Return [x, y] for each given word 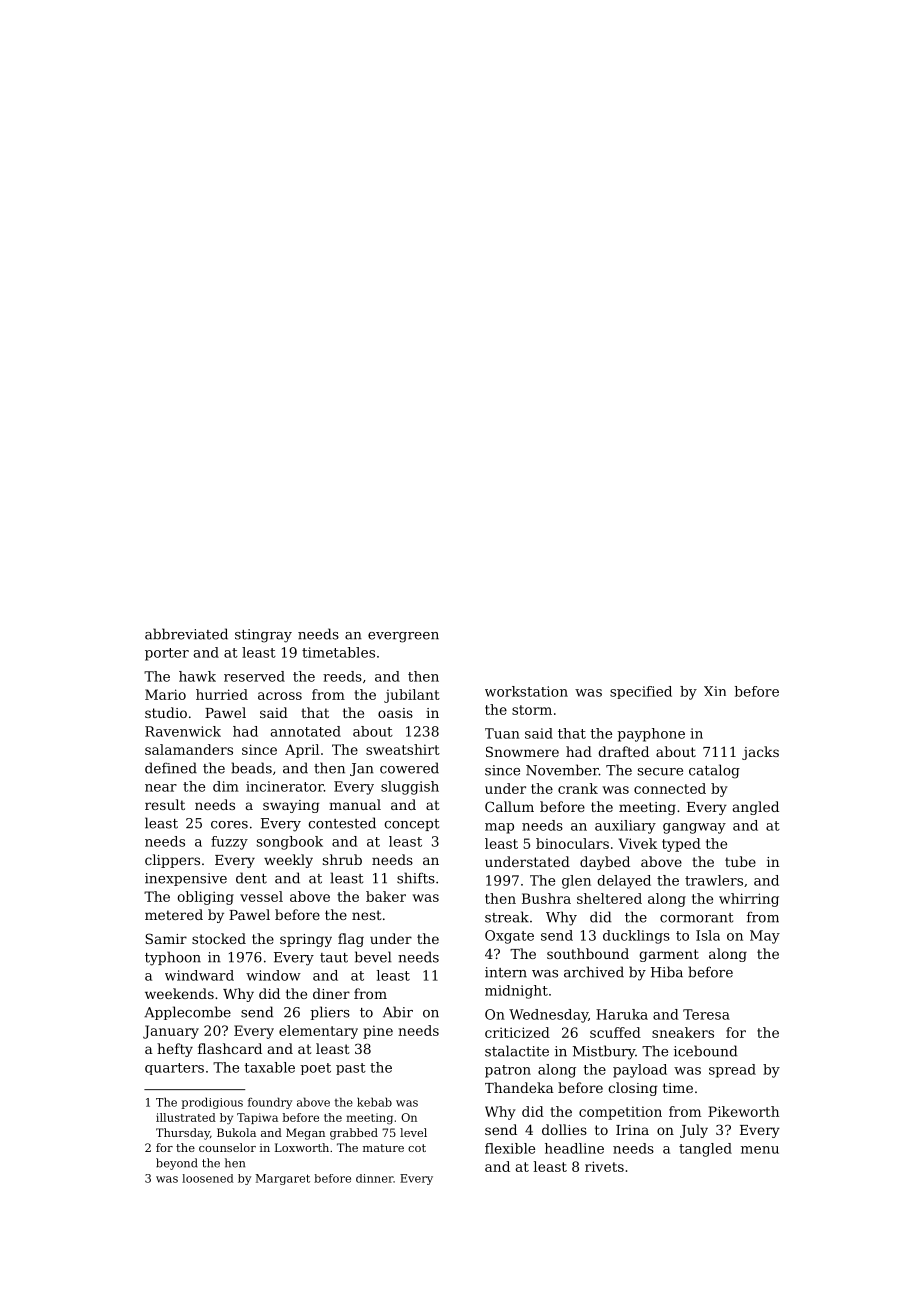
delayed [624, 882]
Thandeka [519, 1087]
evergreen [403, 637]
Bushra [546, 898]
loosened [208, 1178]
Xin [715, 691]
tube [740, 861]
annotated [305, 731]
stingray [263, 636]
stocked [219, 938]
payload [640, 1071]
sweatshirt [403, 749]
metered [174, 914]
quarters [174, 1069]
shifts [416, 878]
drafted [623, 751]
